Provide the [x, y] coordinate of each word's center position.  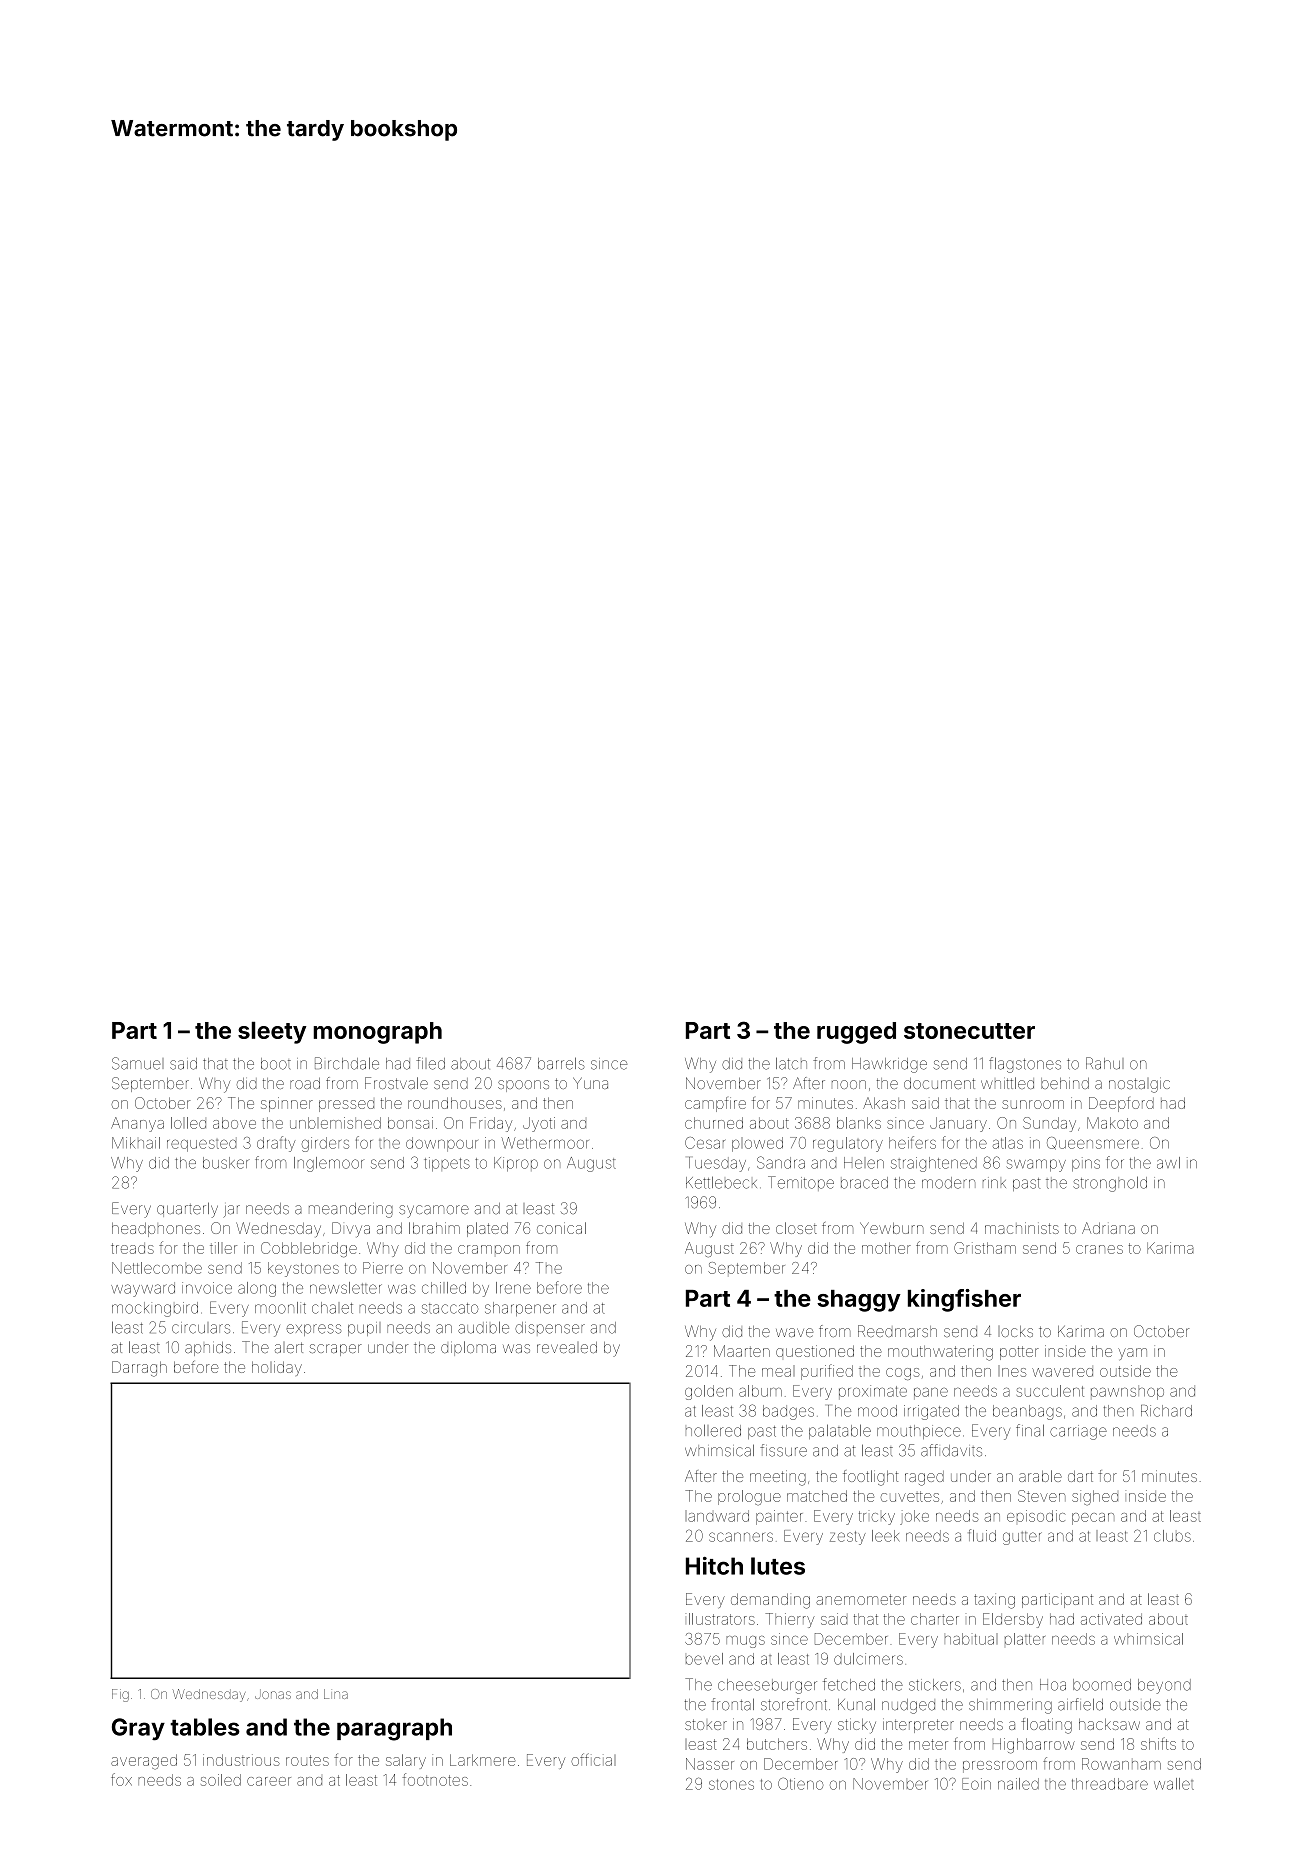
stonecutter [969, 1031]
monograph [377, 1033]
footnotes [435, 1779]
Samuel [138, 1063]
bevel [704, 1659]
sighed [1095, 1498]
